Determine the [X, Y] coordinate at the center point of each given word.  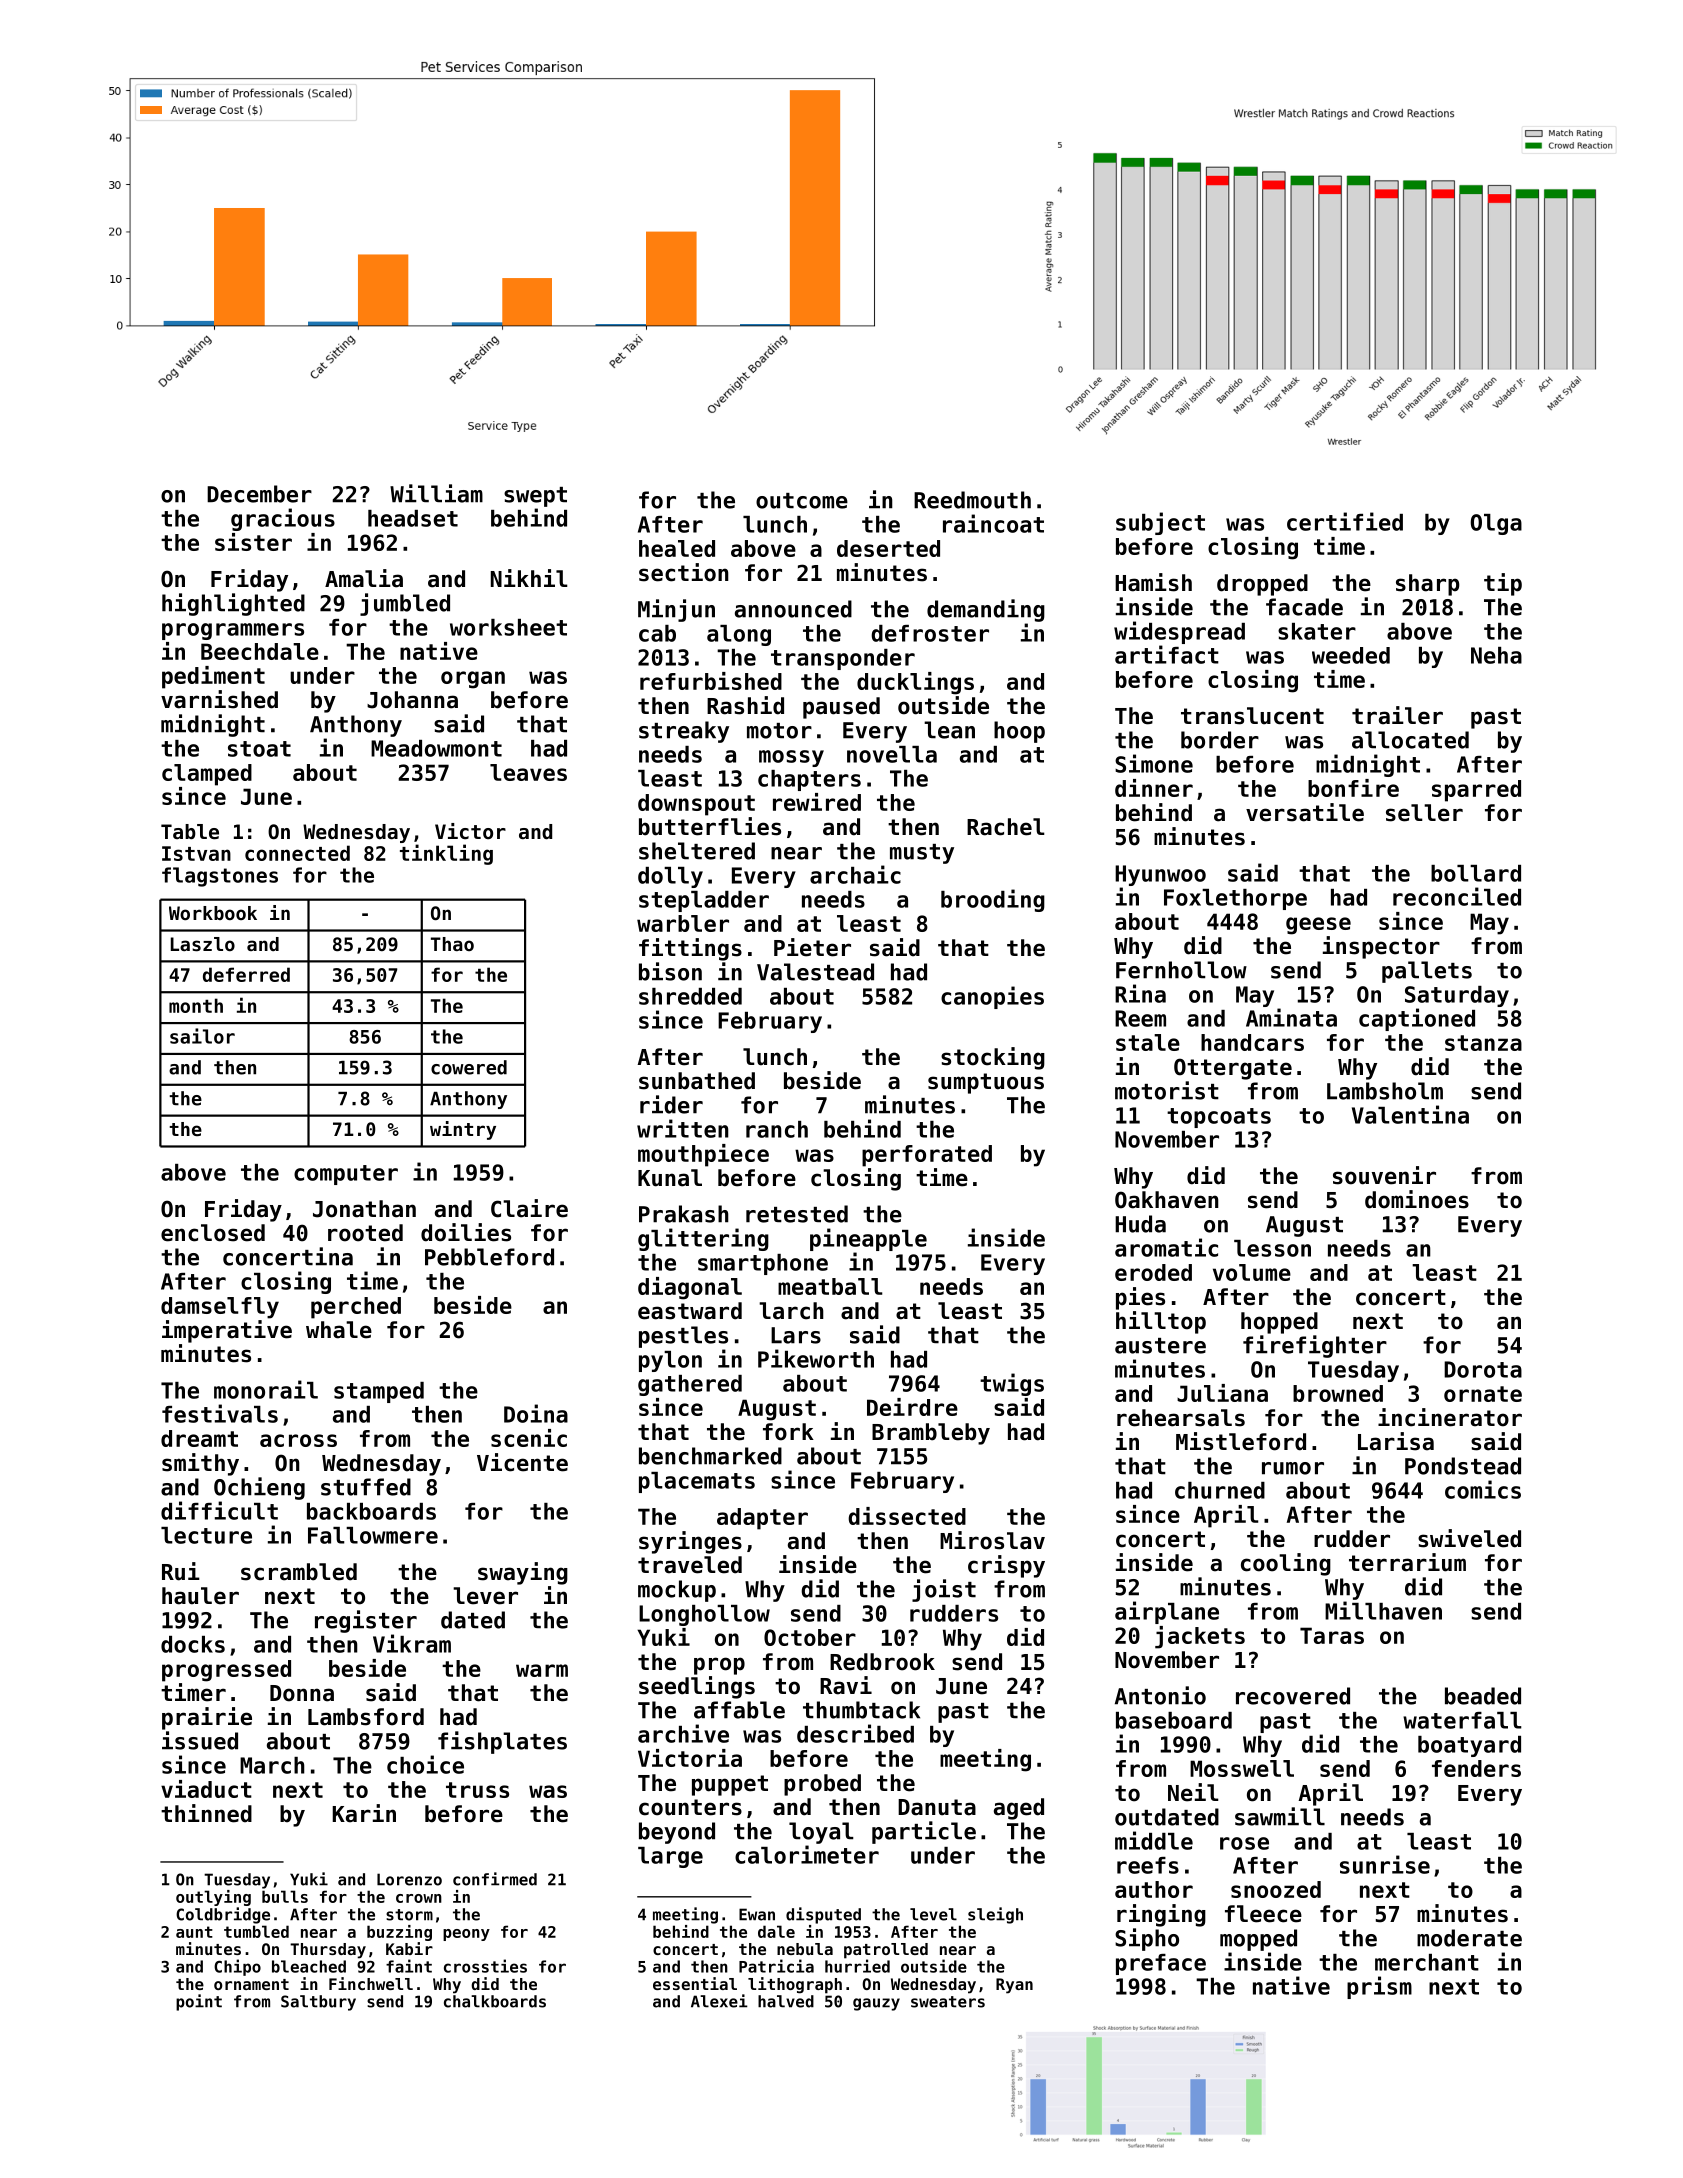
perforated [927, 1156]
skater [1317, 631]
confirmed [495, 1879]
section [684, 572]
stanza [1483, 1043]
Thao [452, 944]
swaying [523, 1573]
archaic [855, 874]
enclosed [213, 1233]
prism [1379, 1987]
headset [413, 518]
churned [1220, 1490]
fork [788, 1432]
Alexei [719, 2001]
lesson [1272, 1248]
